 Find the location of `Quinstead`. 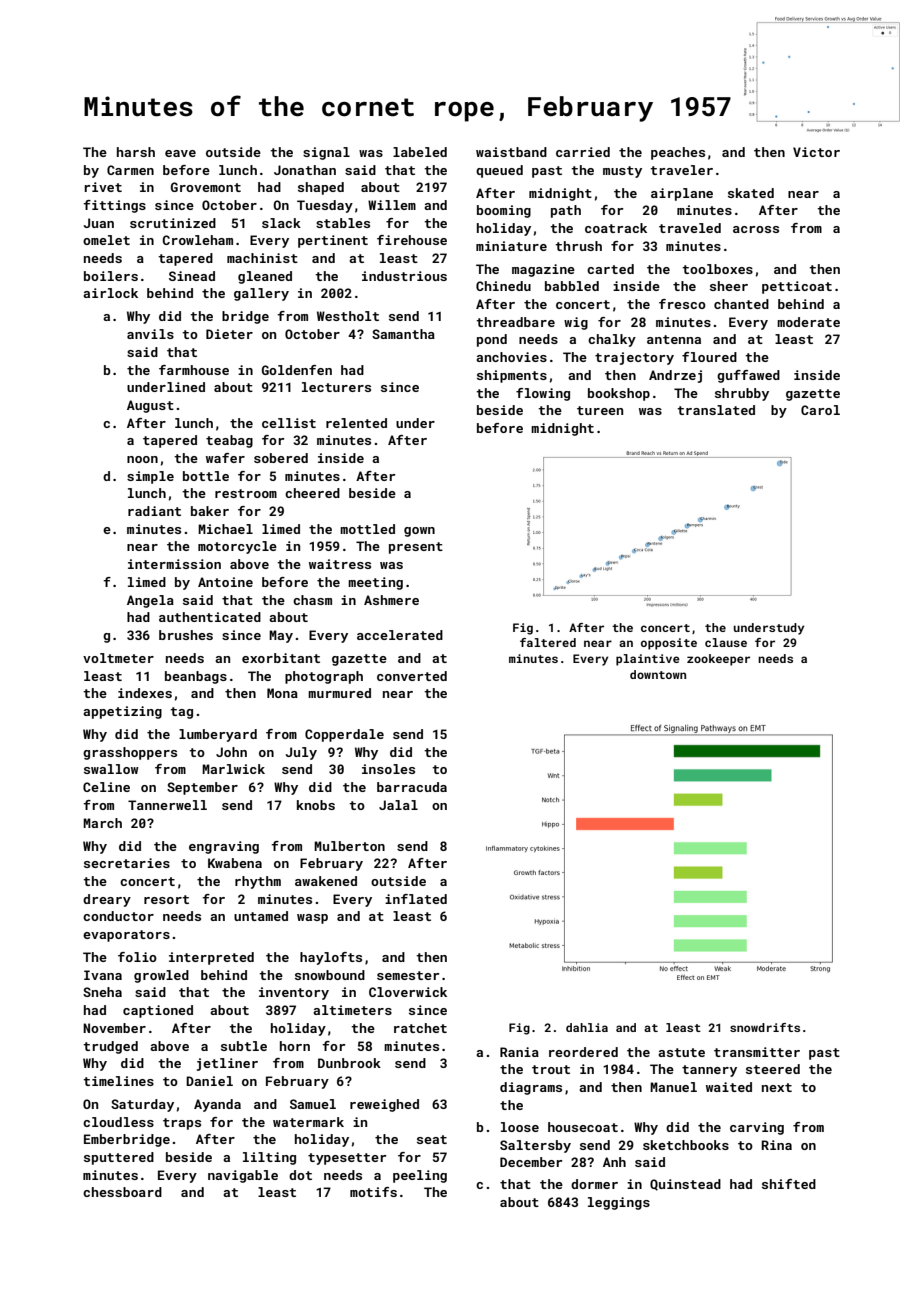

Quinstead is located at coordinates (685, 1185).
